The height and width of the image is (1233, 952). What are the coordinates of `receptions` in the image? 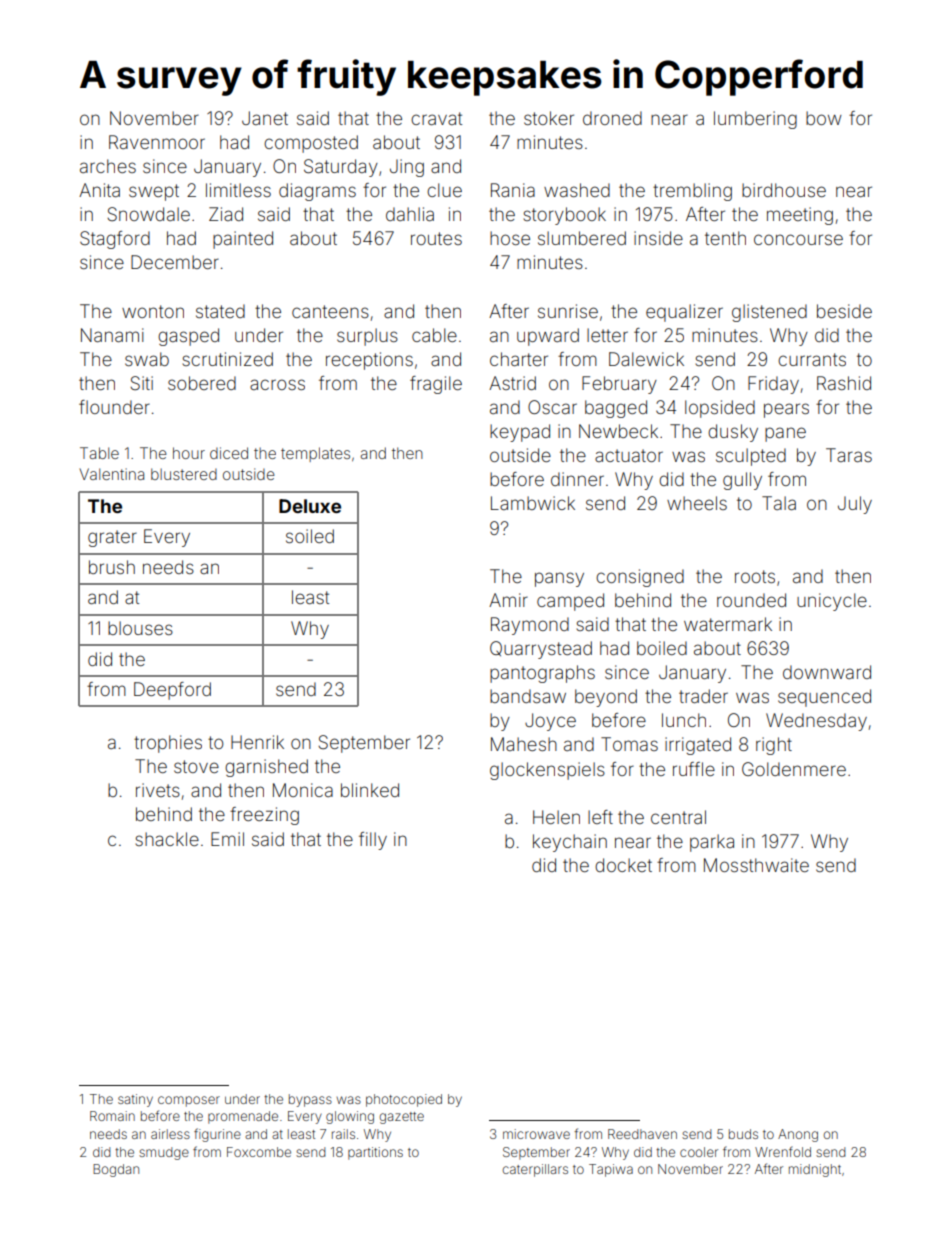 It's located at (369, 361).
